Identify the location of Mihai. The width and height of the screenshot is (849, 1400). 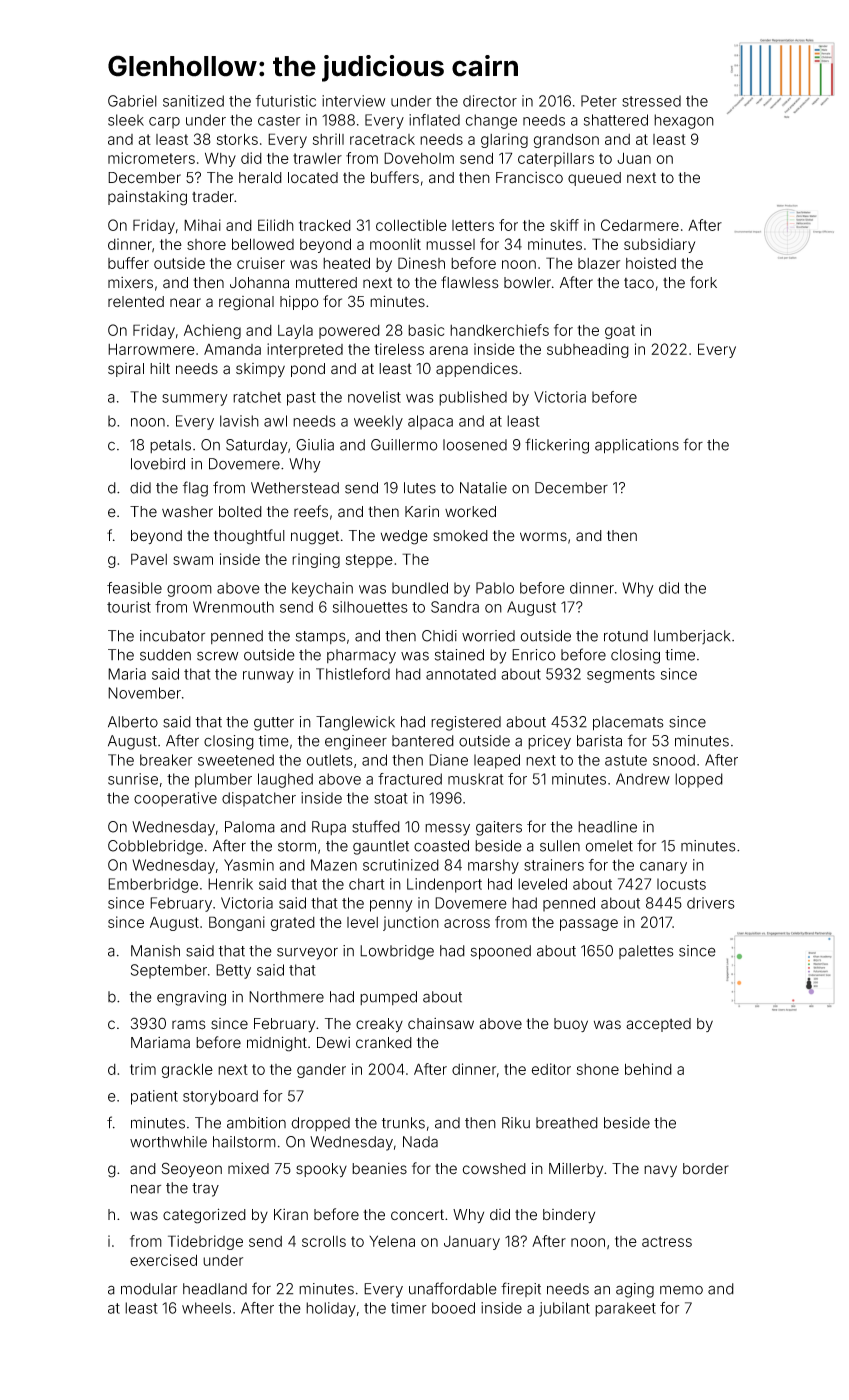
(202, 225).
